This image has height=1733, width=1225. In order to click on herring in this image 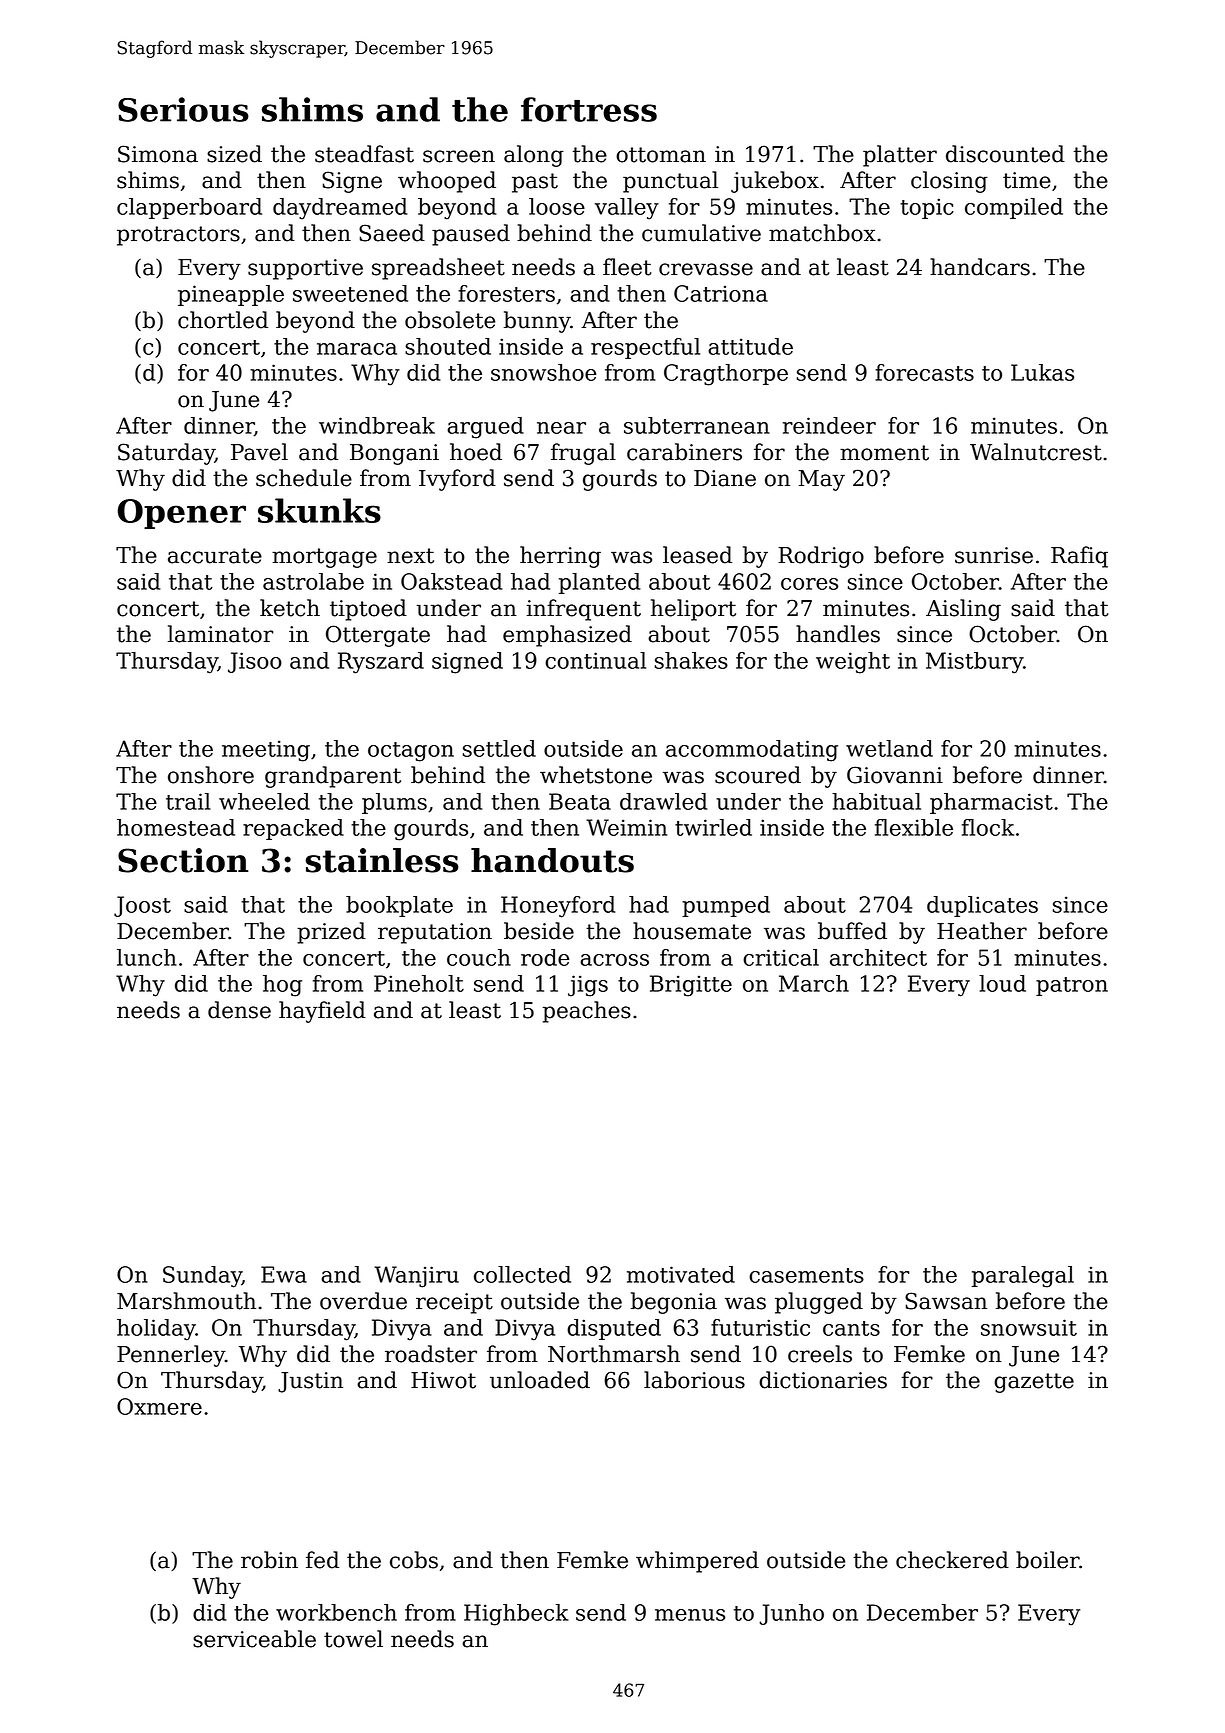, I will do `click(560, 557)`.
